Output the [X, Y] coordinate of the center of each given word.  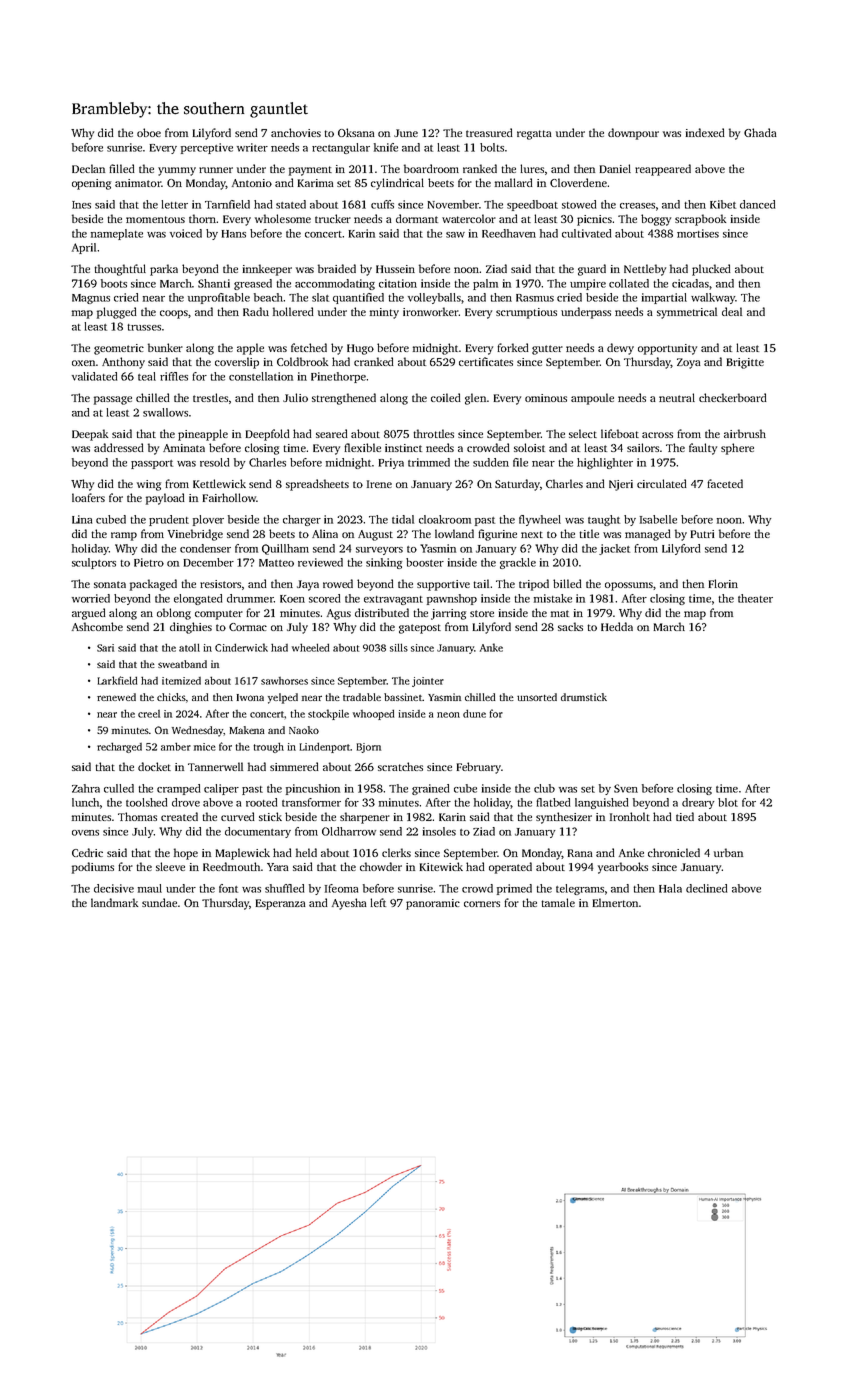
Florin [723, 583]
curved [238, 816]
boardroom [431, 168]
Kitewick [441, 866]
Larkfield [117, 680]
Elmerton [615, 902]
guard [592, 270]
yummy [177, 171]
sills [399, 647]
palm [485, 284]
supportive [443, 585]
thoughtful [120, 270]
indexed [705, 132]
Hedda [617, 626]
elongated [198, 599]
